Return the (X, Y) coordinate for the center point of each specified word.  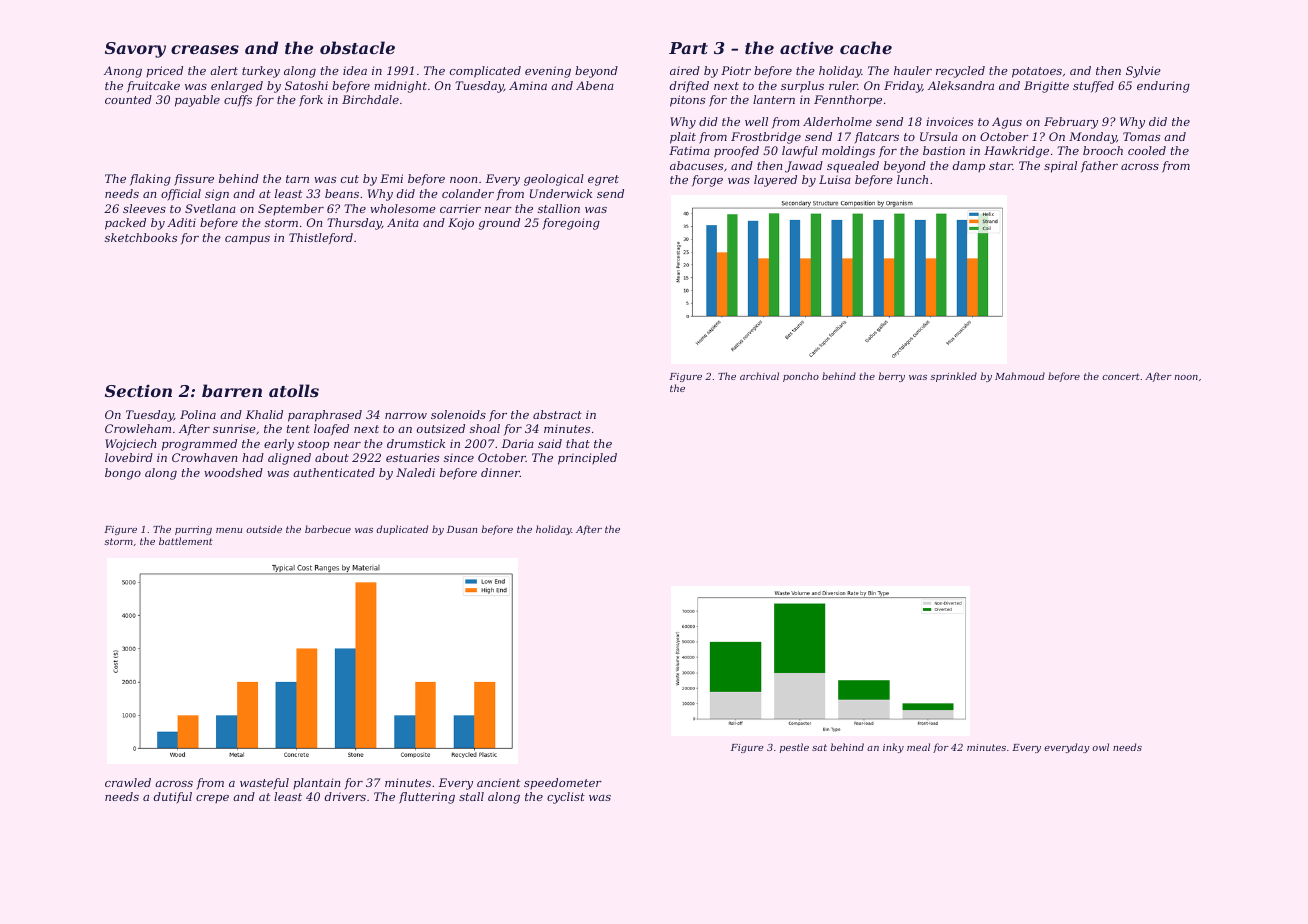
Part (688, 48)
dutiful (173, 798)
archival (759, 376)
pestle (794, 748)
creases (205, 49)
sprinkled (953, 377)
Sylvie (1143, 72)
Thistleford (321, 239)
